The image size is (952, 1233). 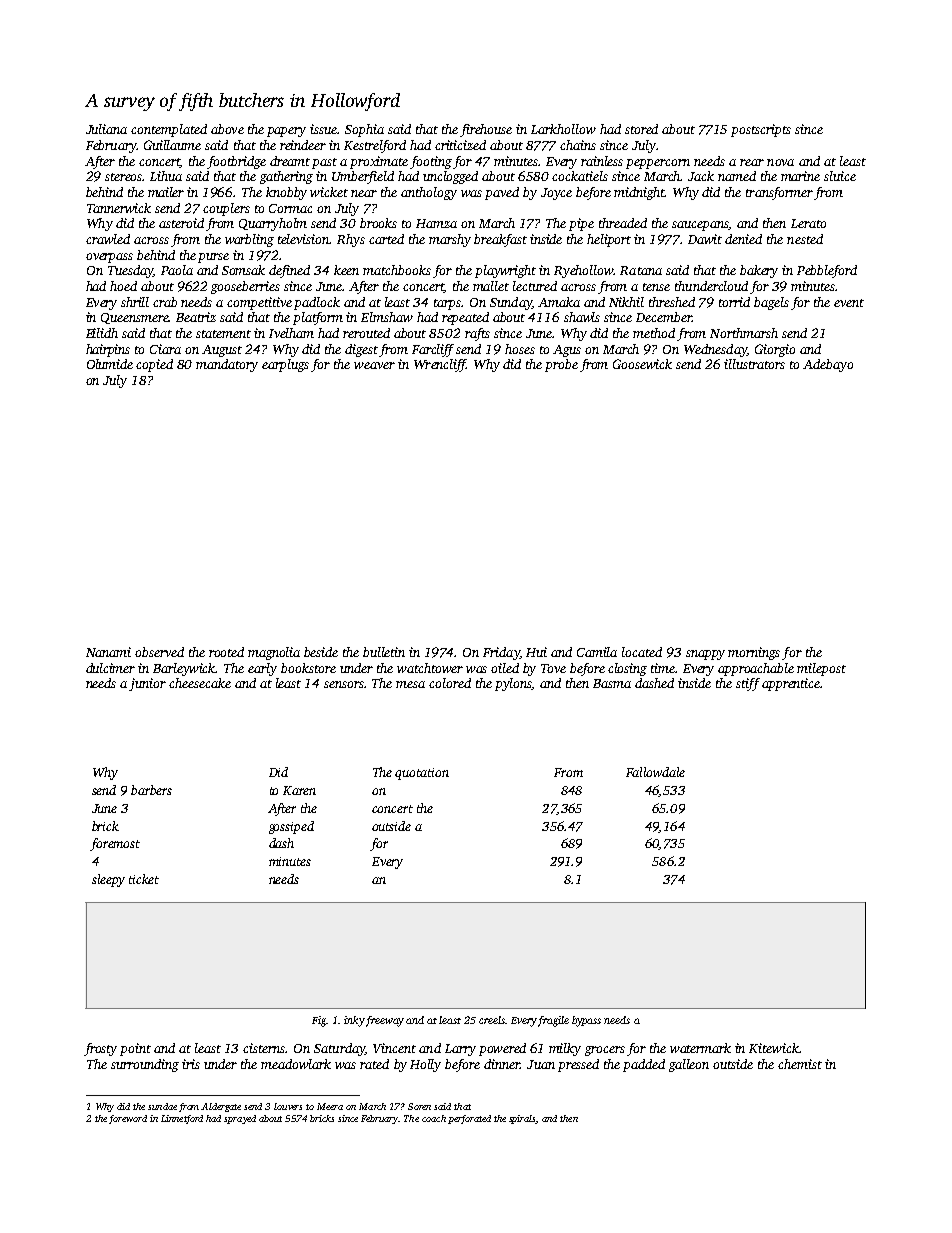 I want to click on above, so click(x=227, y=129).
